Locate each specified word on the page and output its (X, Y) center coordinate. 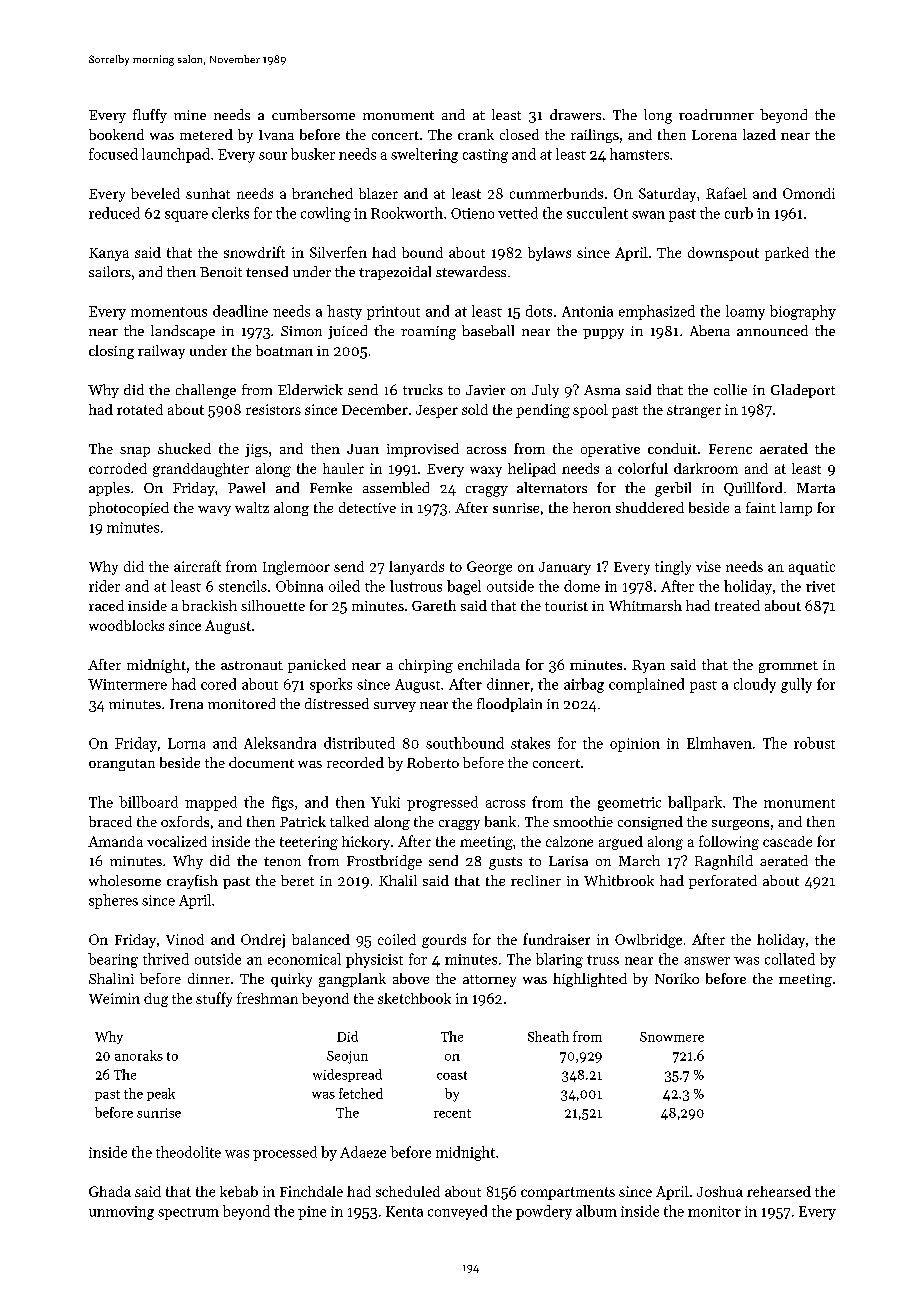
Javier (485, 390)
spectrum (188, 1214)
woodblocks (126, 625)
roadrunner (716, 114)
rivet (820, 586)
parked (787, 254)
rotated (140, 409)
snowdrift (254, 252)
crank (476, 134)
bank (500, 821)
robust (814, 743)
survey (395, 707)
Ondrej (263, 941)
